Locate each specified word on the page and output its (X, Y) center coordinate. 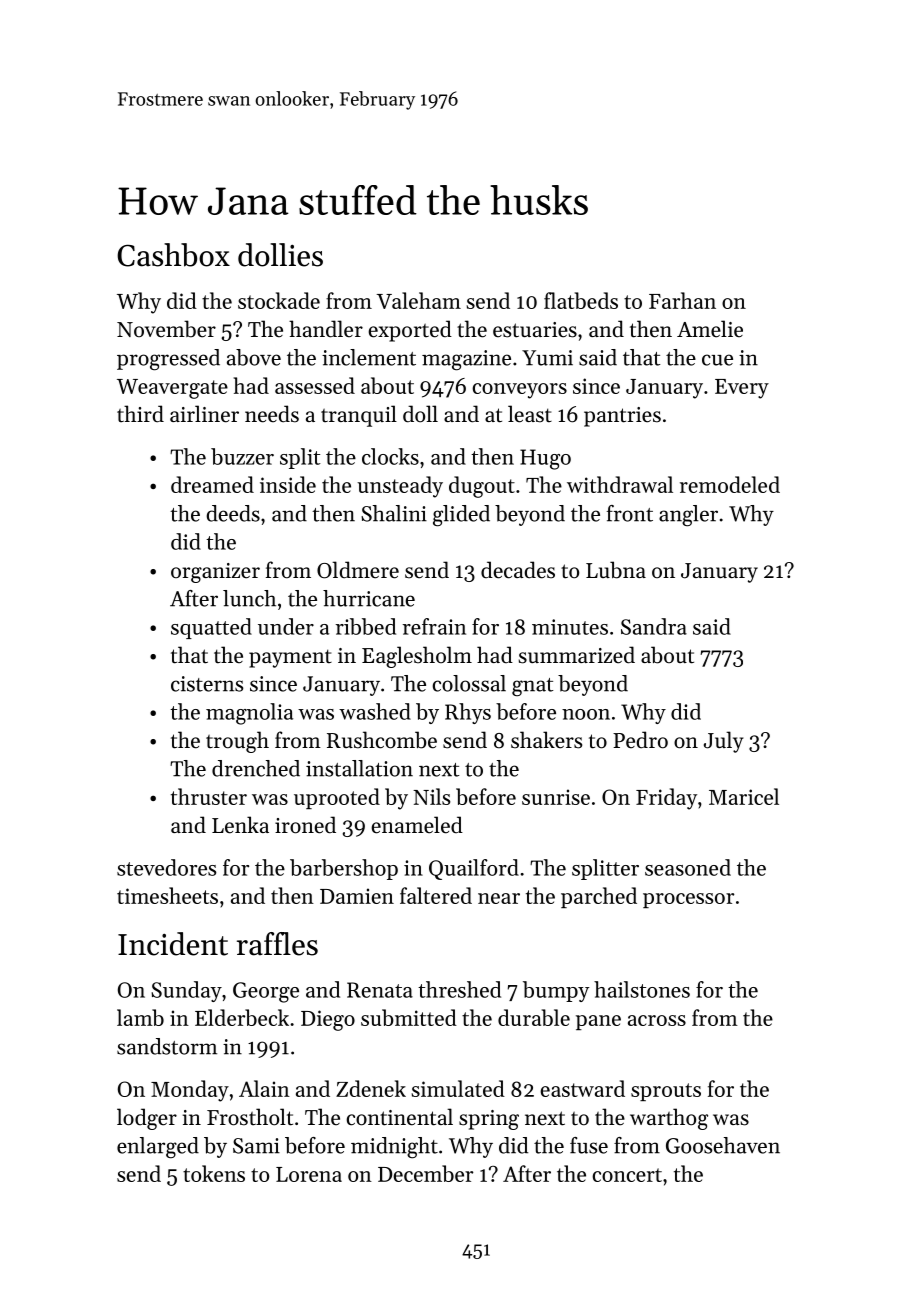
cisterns (207, 684)
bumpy (556, 991)
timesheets (167, 895)
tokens (214, 1173)
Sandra (654, 626)
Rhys (468, 713)
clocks (390, 456)
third (140, 414)
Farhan (682, 300)
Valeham (418, 300)
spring (489, 1120)
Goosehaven (723, 1145)
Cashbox (173, 255)
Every (742, 389)
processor (688, 900)
